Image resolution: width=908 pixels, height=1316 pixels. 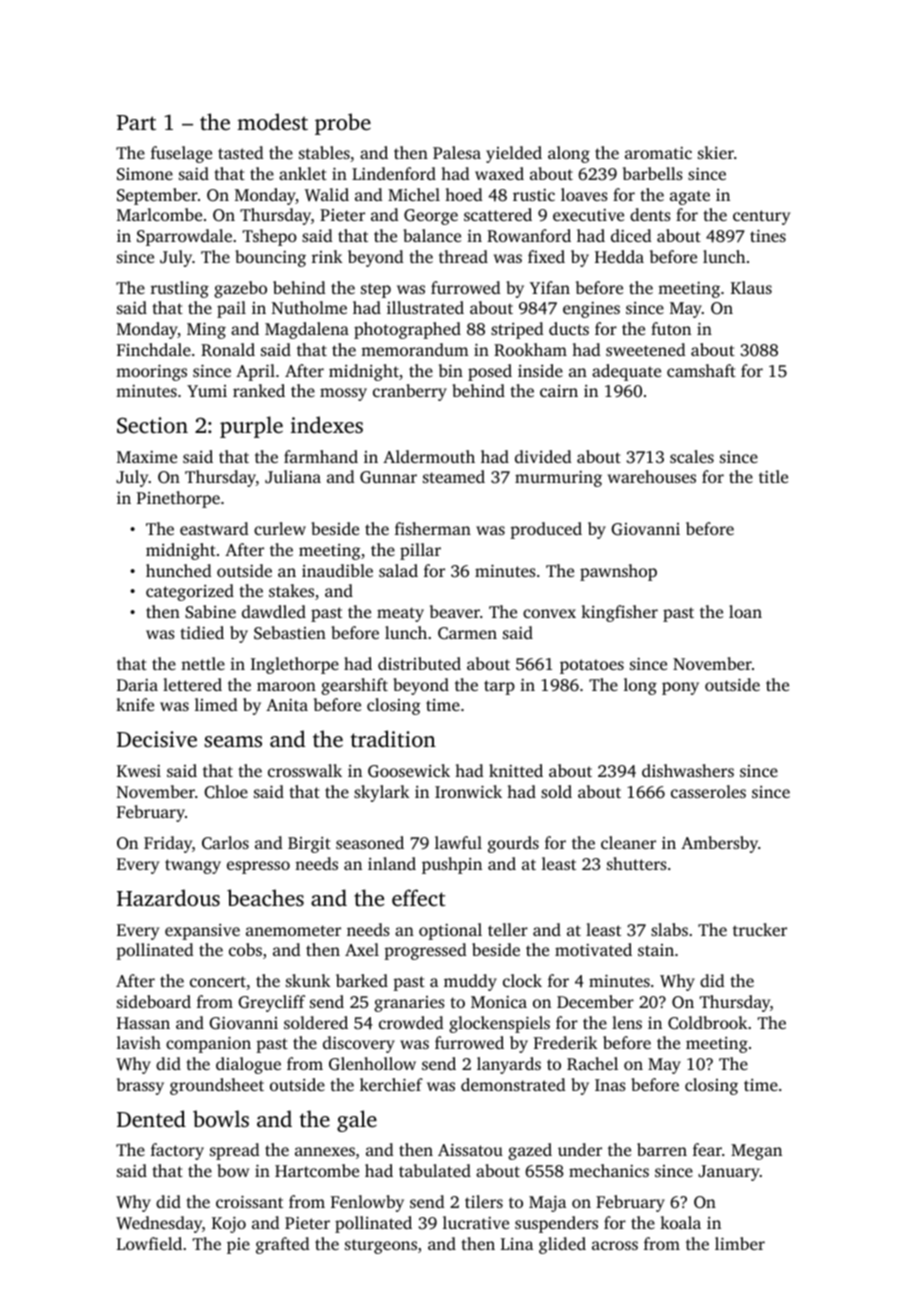 What do you see at coordinates (760, 929) in the page?
I see `trucker` at bounding box center [760, 929].
